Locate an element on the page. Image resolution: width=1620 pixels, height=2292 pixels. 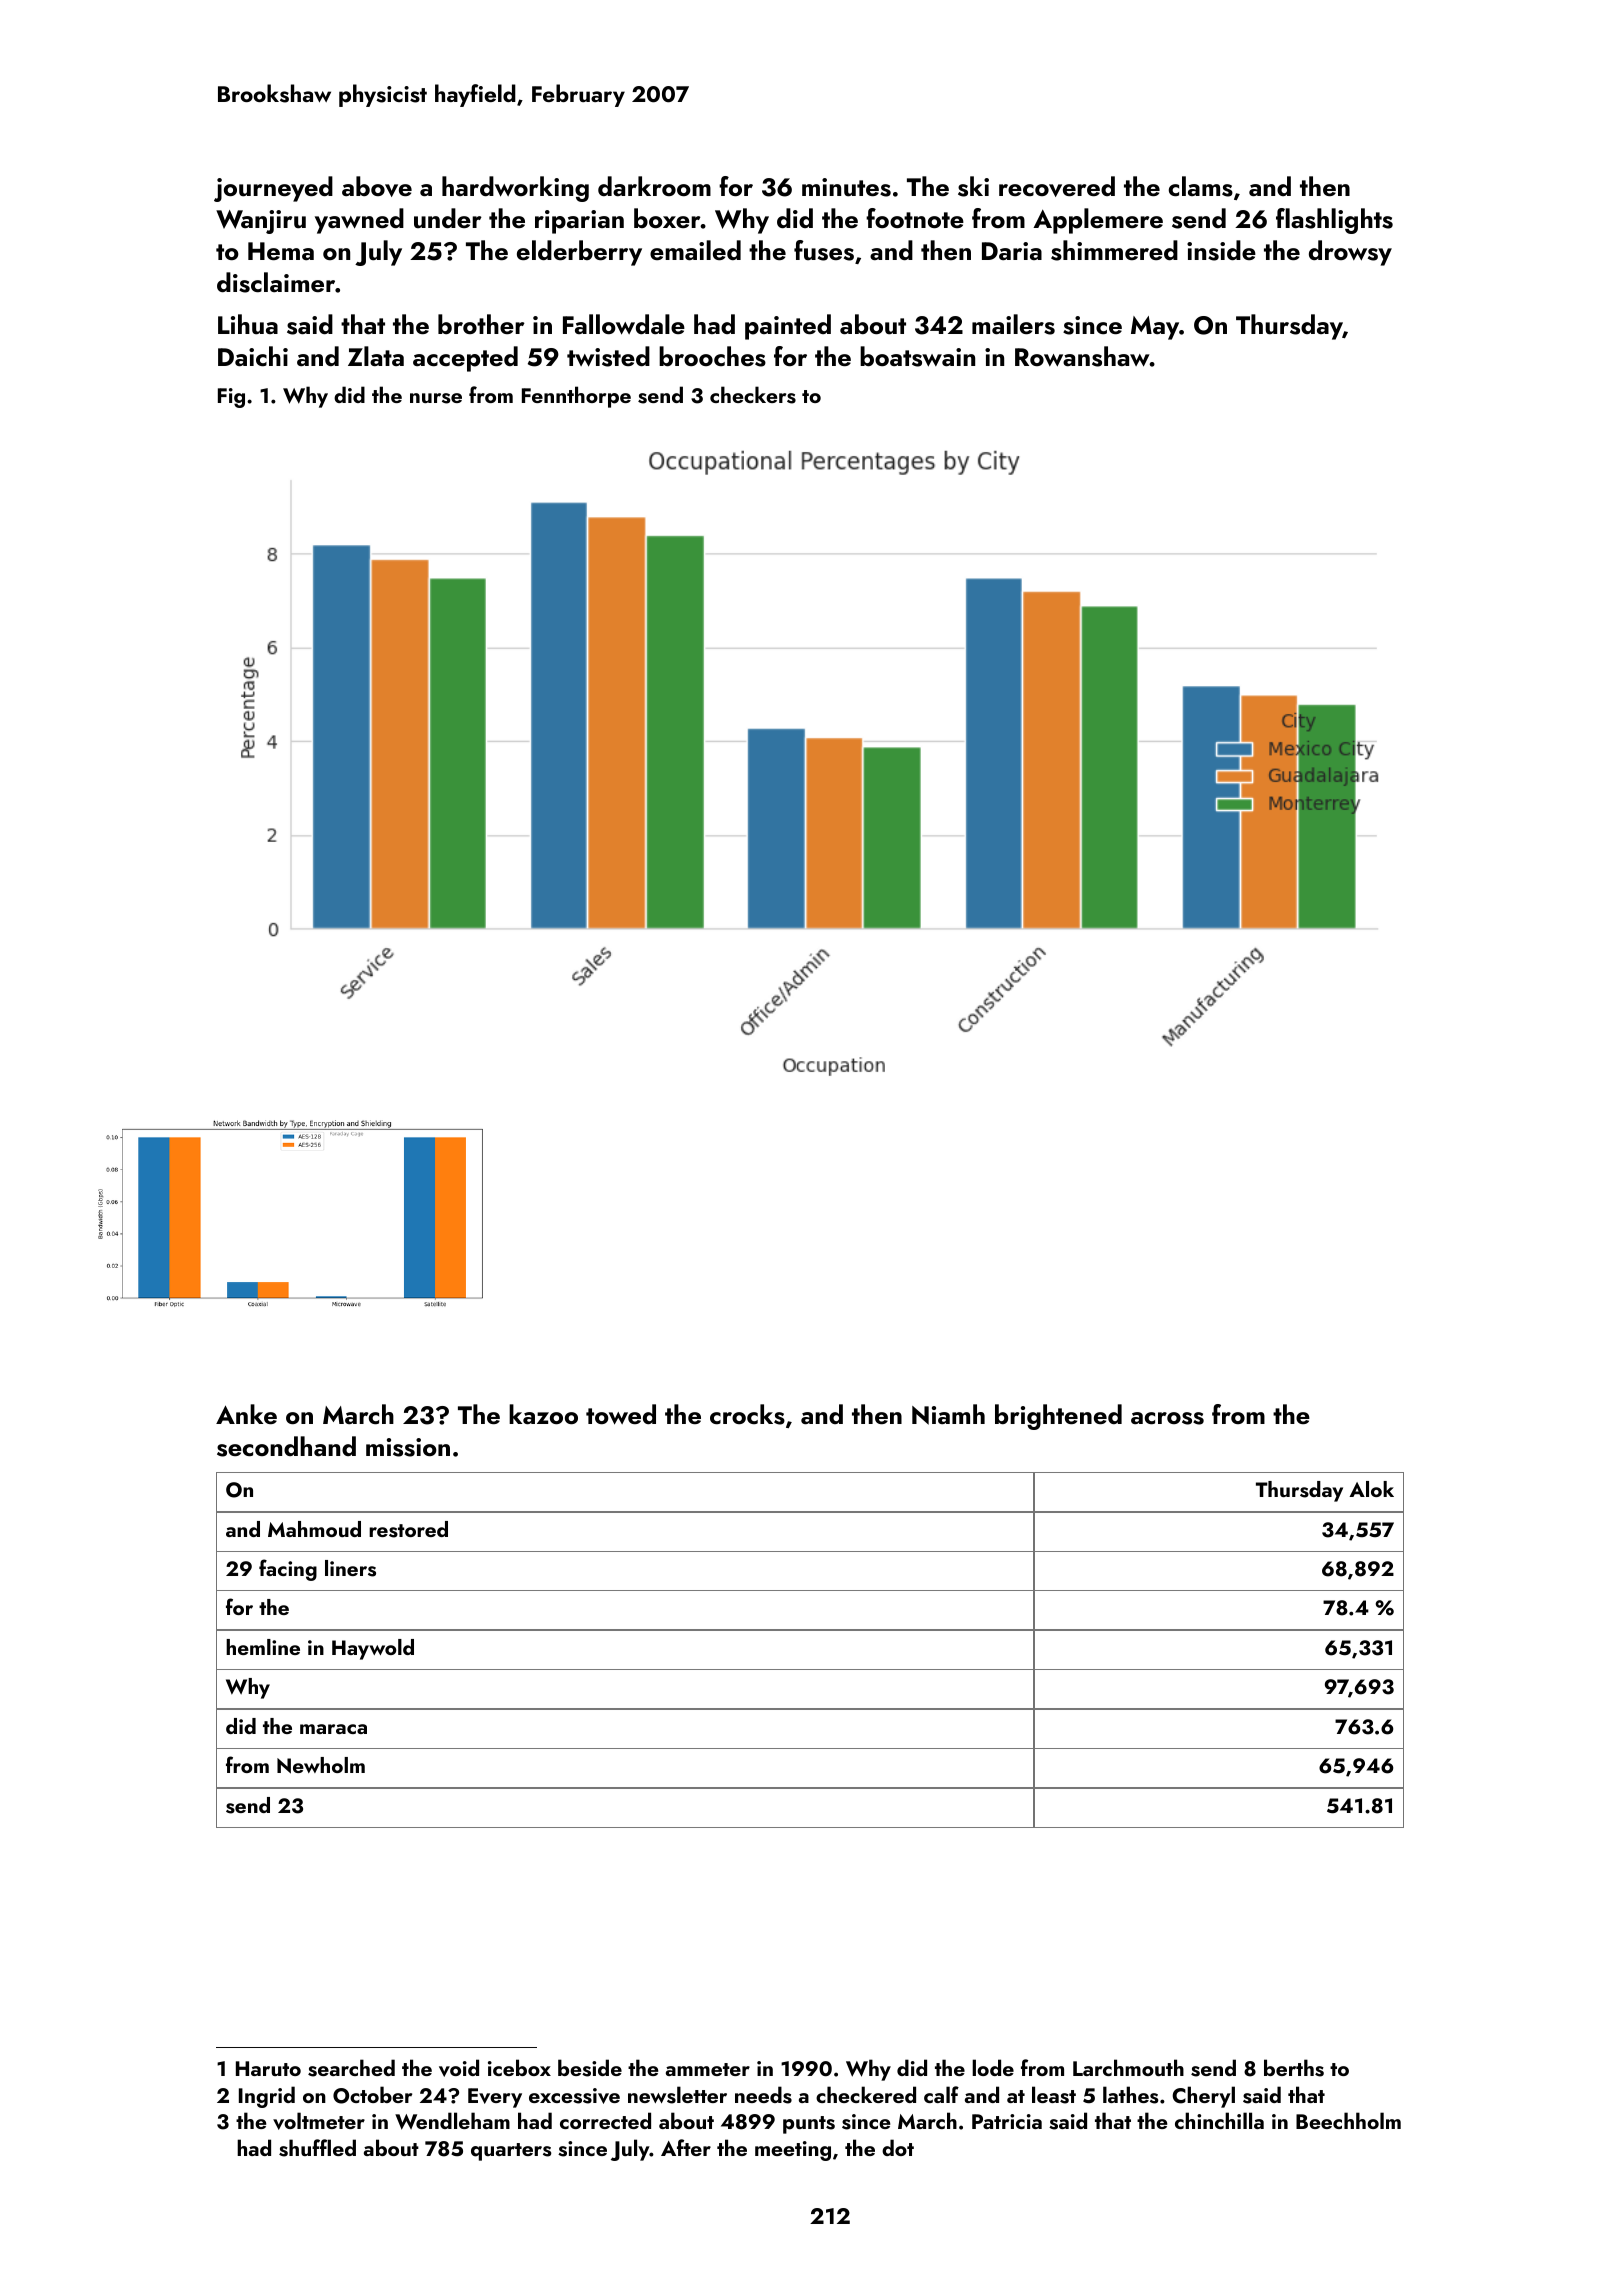
After is located at coordinates (686, 2147).
